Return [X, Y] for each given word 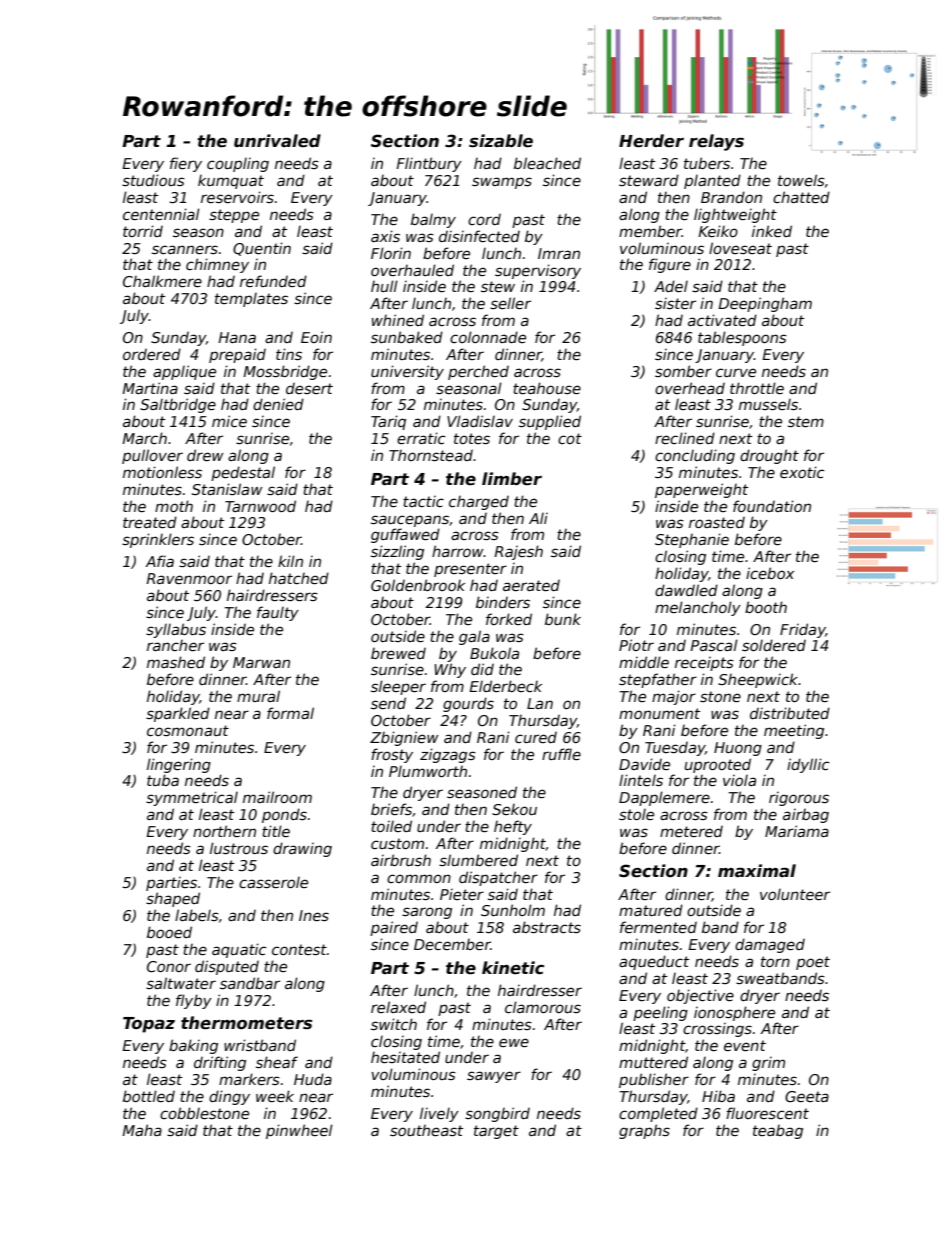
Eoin [316, 337]
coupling [238, 165]
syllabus [176, 630]
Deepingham [765, 304]
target [496, 1132]
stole [636, 814]
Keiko [718, 231]
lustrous [239, 848]
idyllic [808, 765]
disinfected [479, 236]
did [482, 669]
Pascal [714, 645]
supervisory [538, 271]
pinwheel [299, 1131]
